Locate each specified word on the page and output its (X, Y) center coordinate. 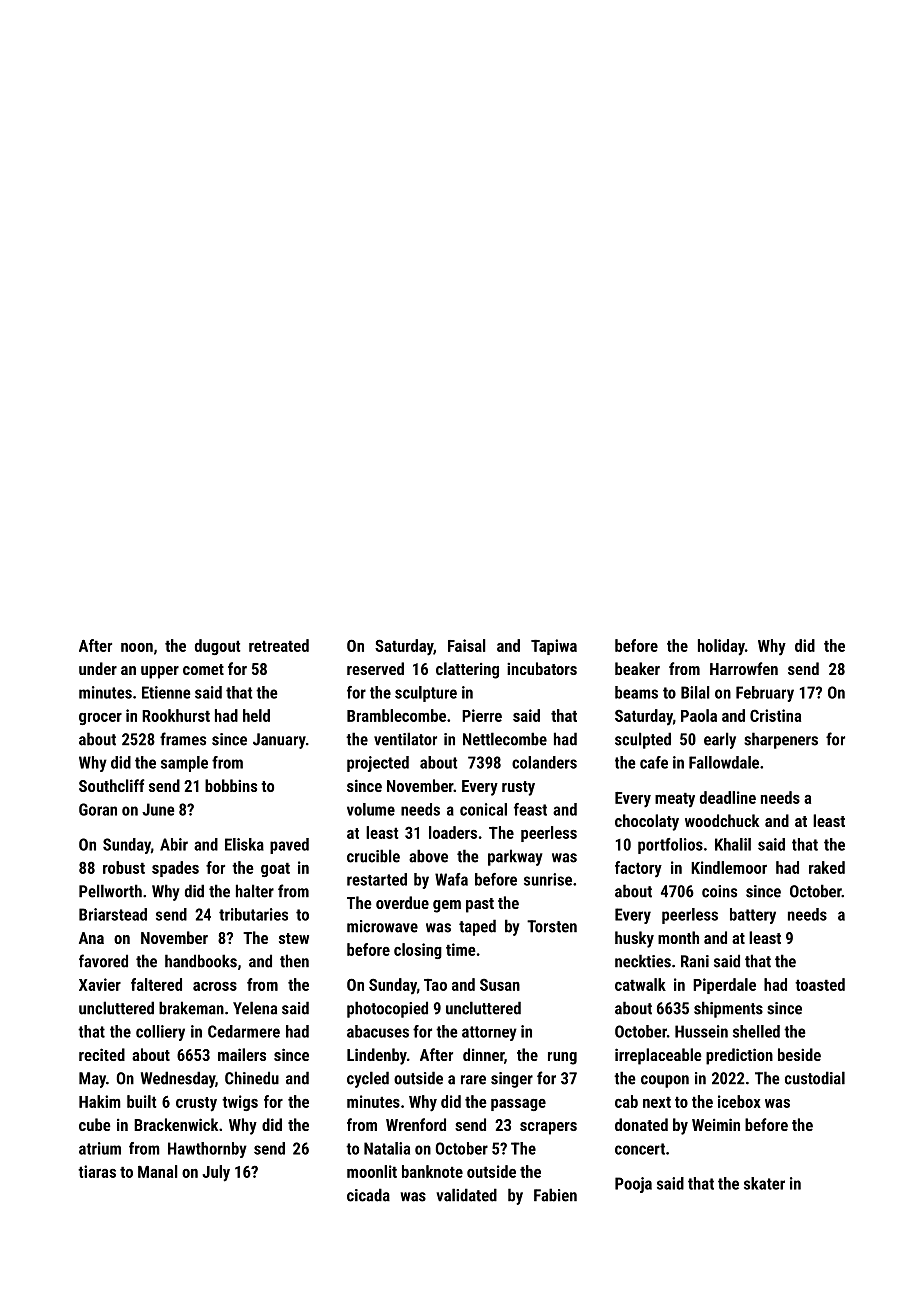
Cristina (775, 715)
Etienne (166, 692)
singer (512, 1080)
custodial (815, 1078)
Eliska (244, 844)
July (216, 1173)
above (428, 856)
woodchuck (722, 820)
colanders (544, 762)
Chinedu (252, 1078)
